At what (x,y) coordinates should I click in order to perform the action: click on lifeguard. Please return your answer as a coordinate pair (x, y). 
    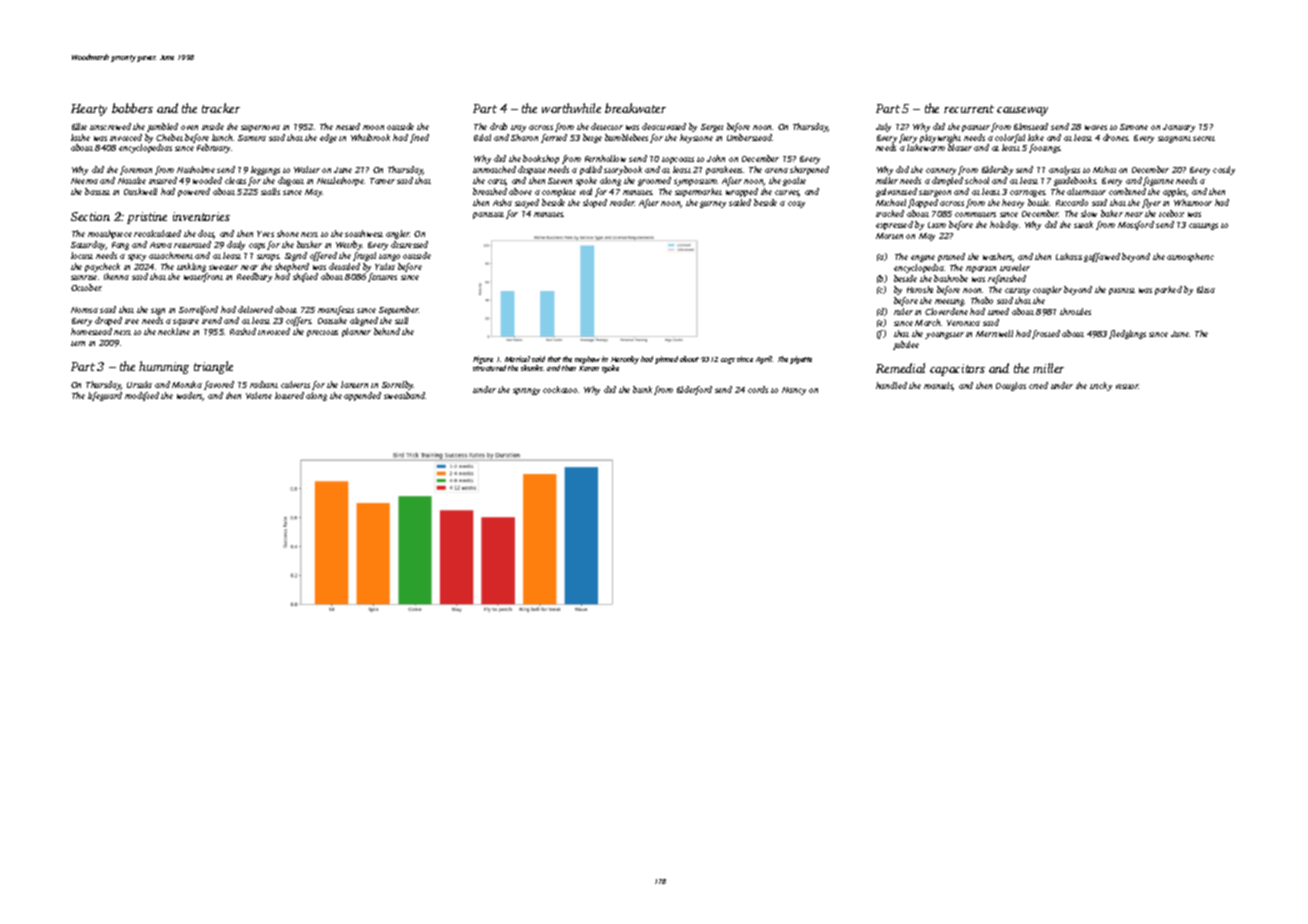
    Looking at the image, I should click on (105, 396).
